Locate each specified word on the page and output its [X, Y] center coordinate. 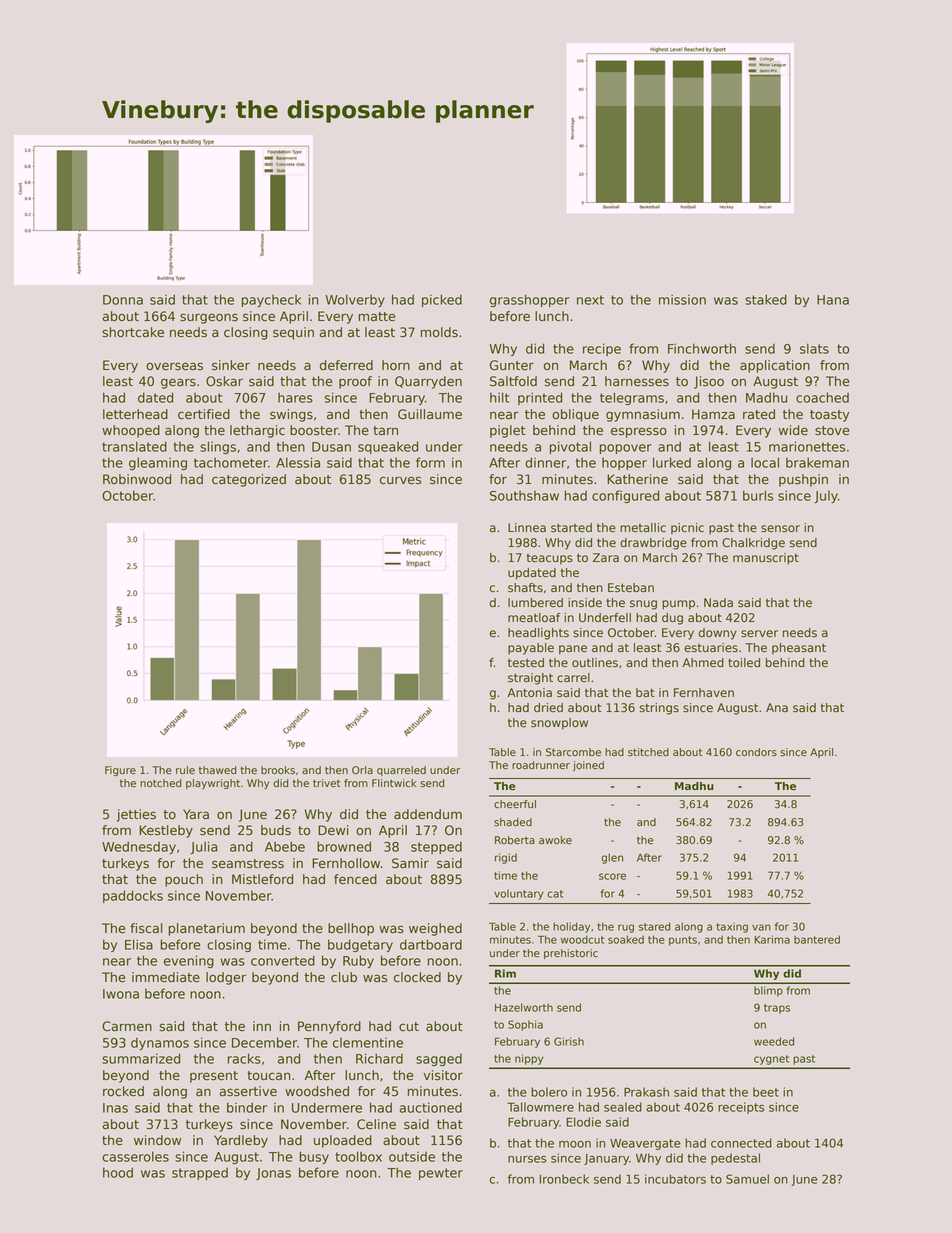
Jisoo [709, 382]
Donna [123, 300]
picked [442, 300]
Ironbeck [564, 1179]
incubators [675, 1179]
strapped [200, 1173]
